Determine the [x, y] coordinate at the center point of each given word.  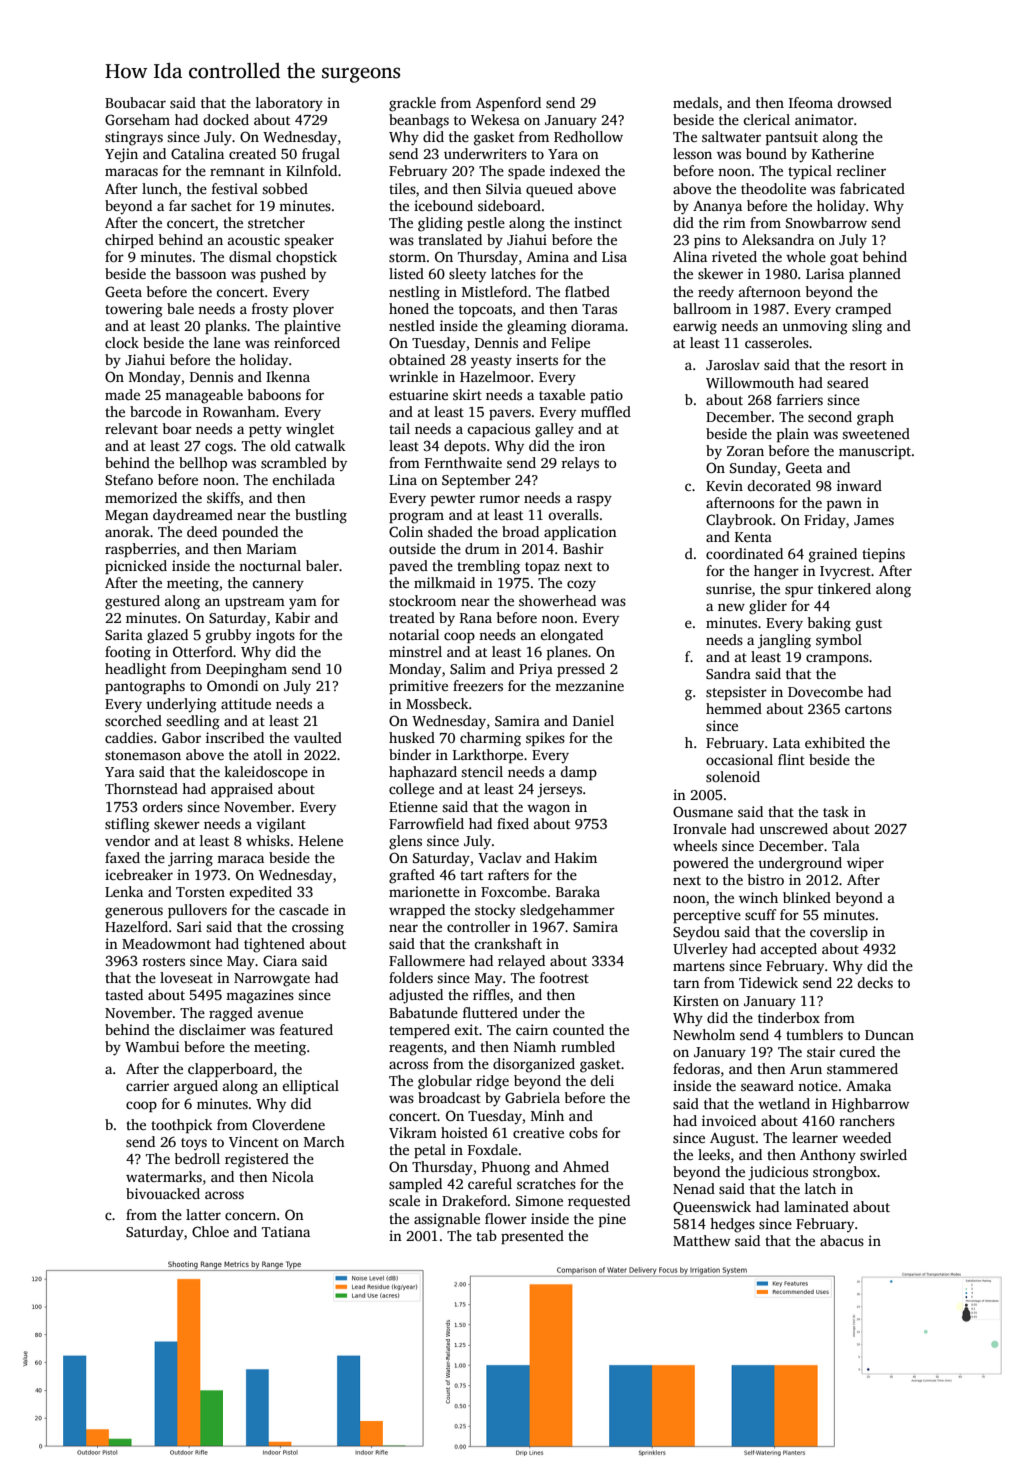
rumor [500, 499]
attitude [246, 703]
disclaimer [212, 1029]
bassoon [201, 273]
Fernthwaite [463, 462]
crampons [837, 659]
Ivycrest [845, 573]
